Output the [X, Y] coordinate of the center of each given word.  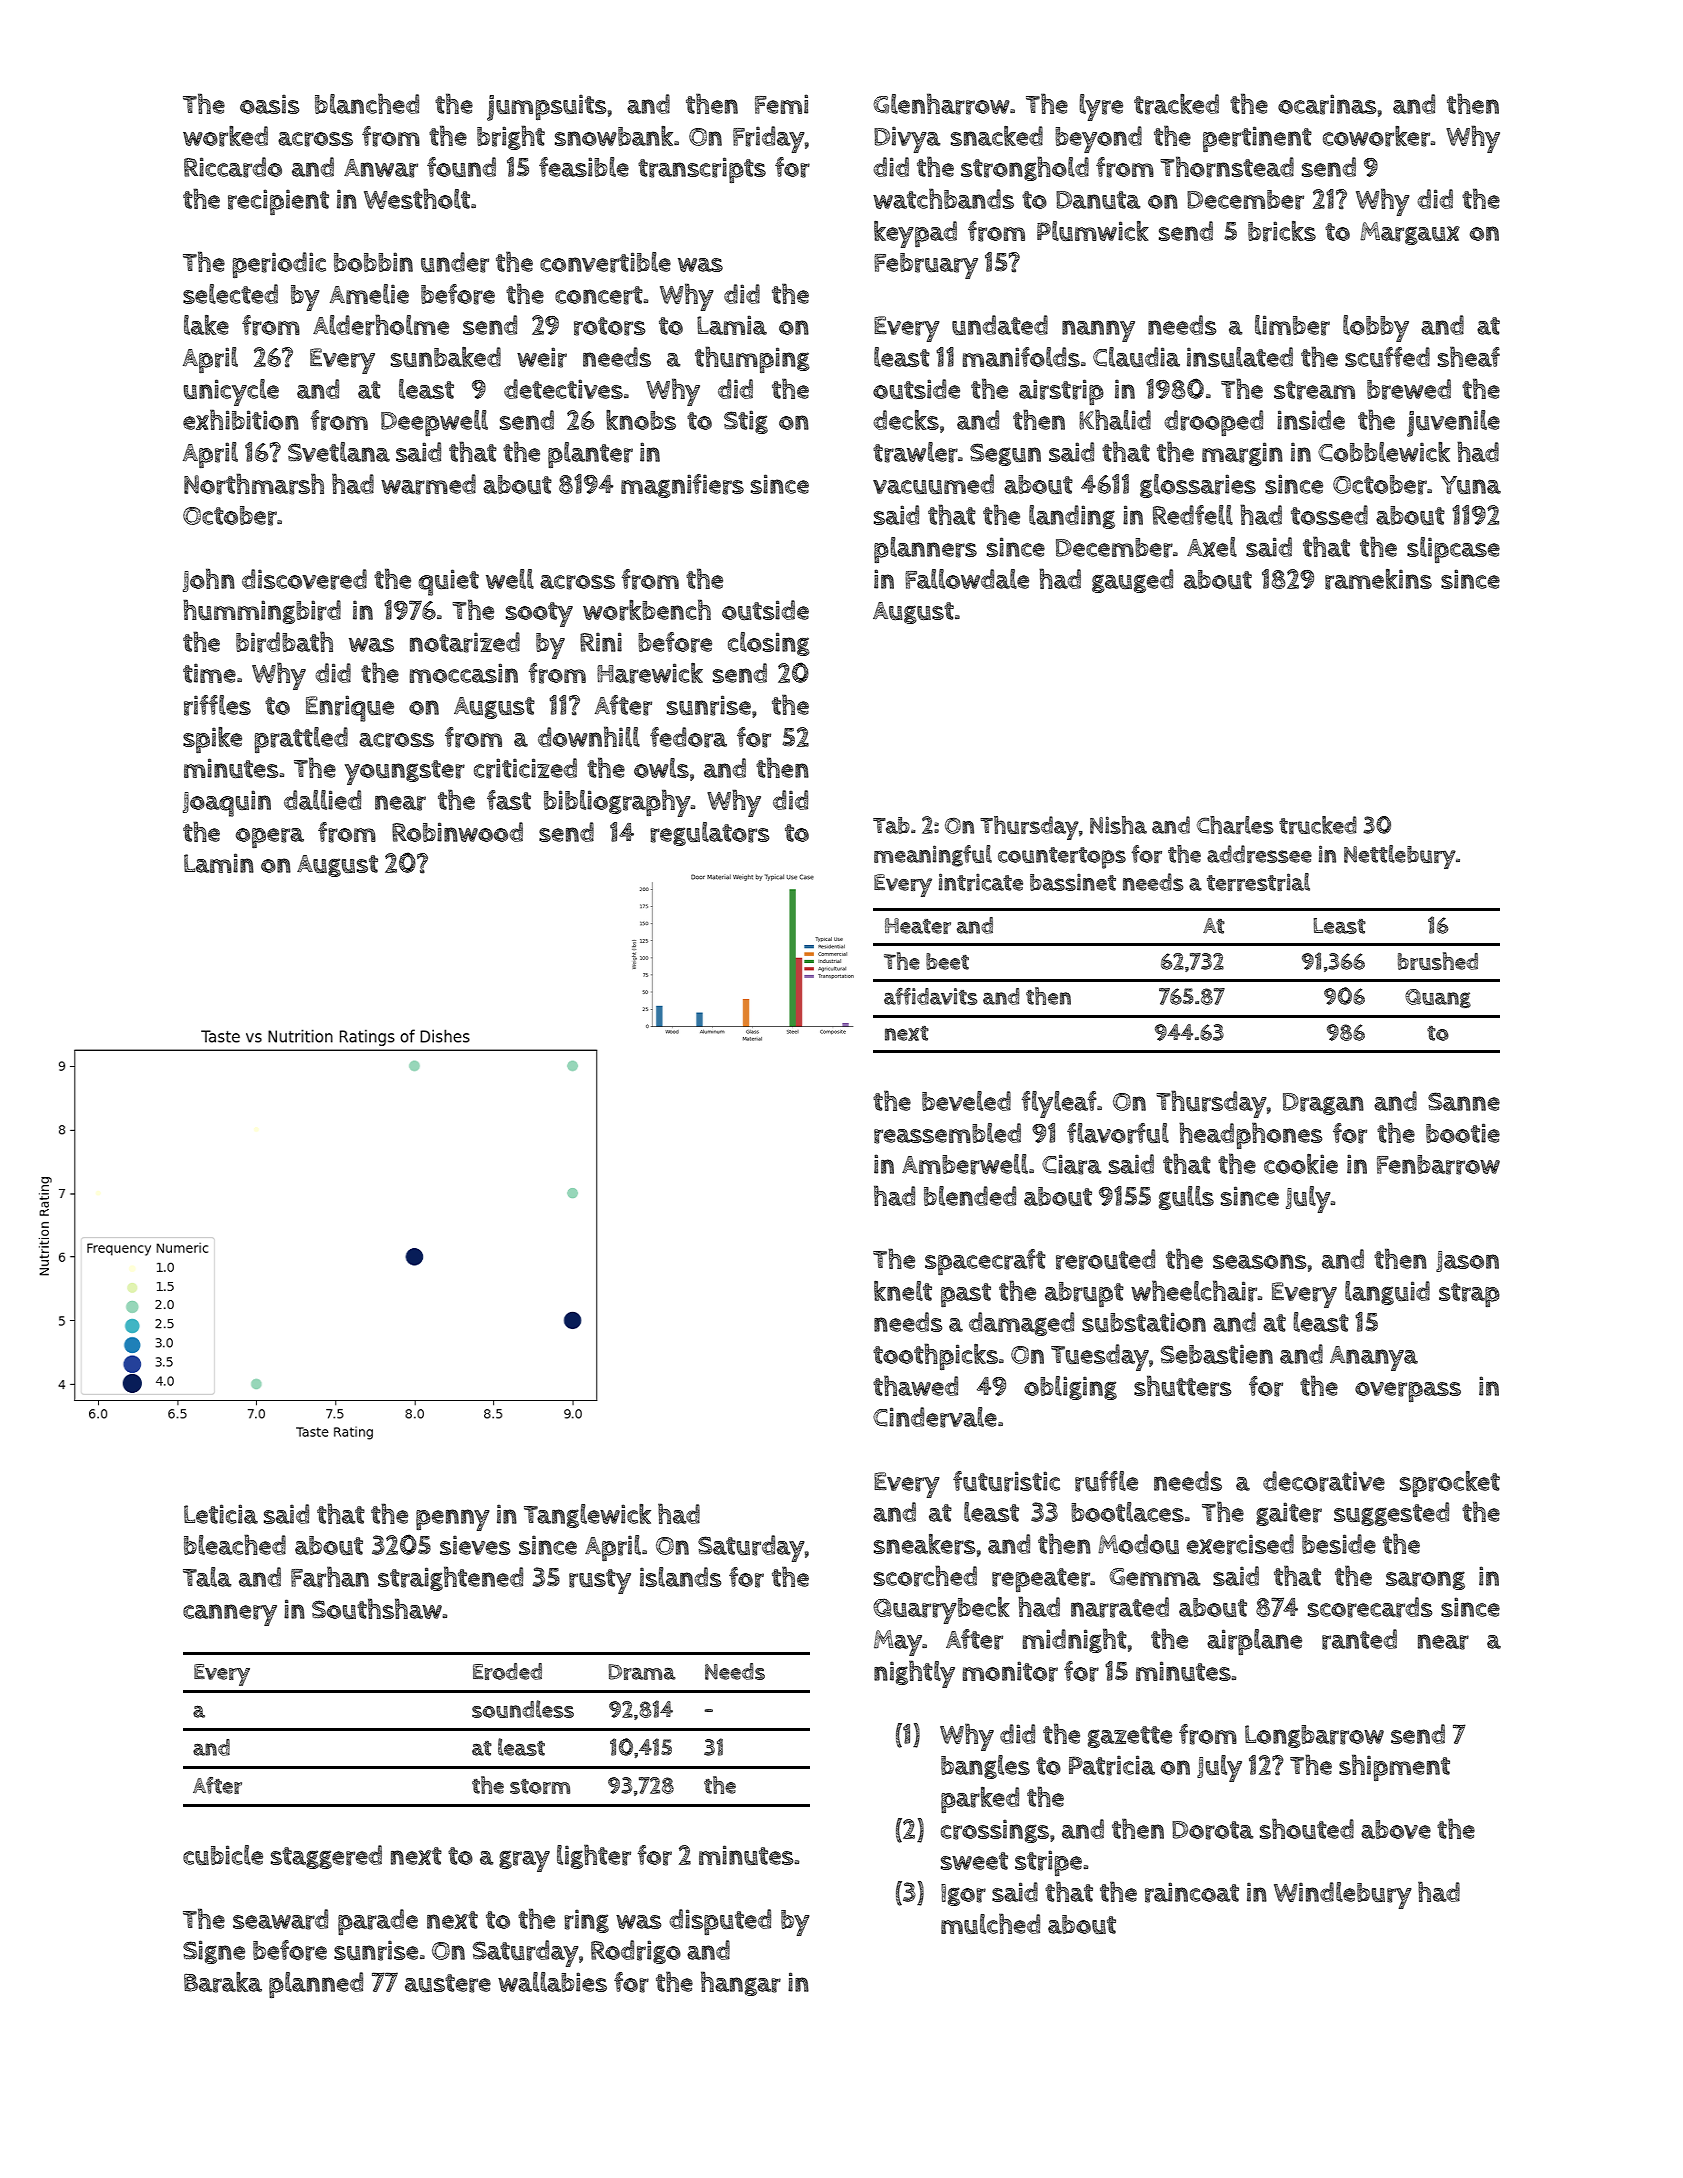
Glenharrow [941, 104]
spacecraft [985, 1262]
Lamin [219, 863]
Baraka [223, 1982]
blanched [367, 103]
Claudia [1136, 357]
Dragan [1323, 1104]
